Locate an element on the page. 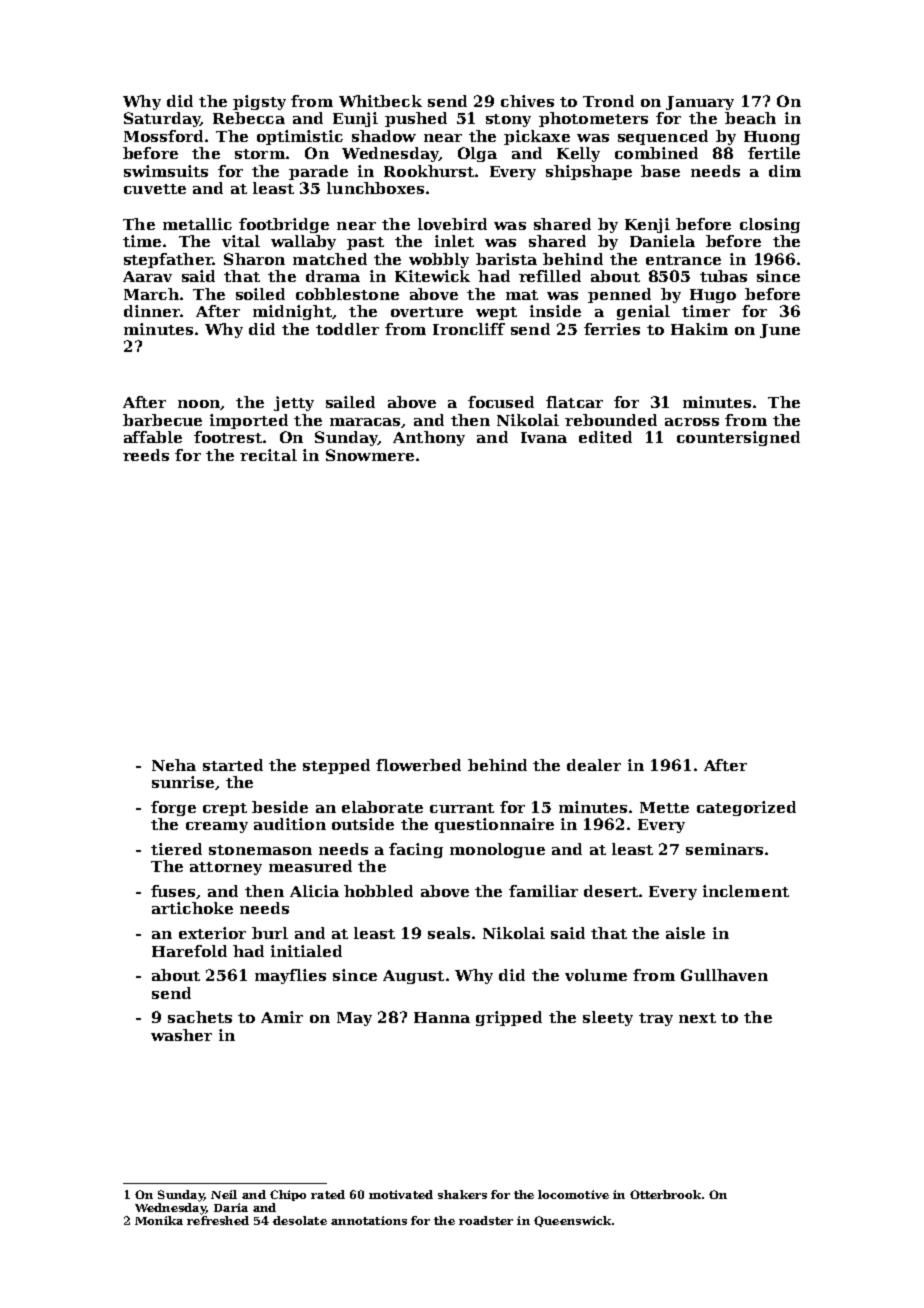 This page has width=924, height=1308. pigsty is located at coordinates (259, 102).
